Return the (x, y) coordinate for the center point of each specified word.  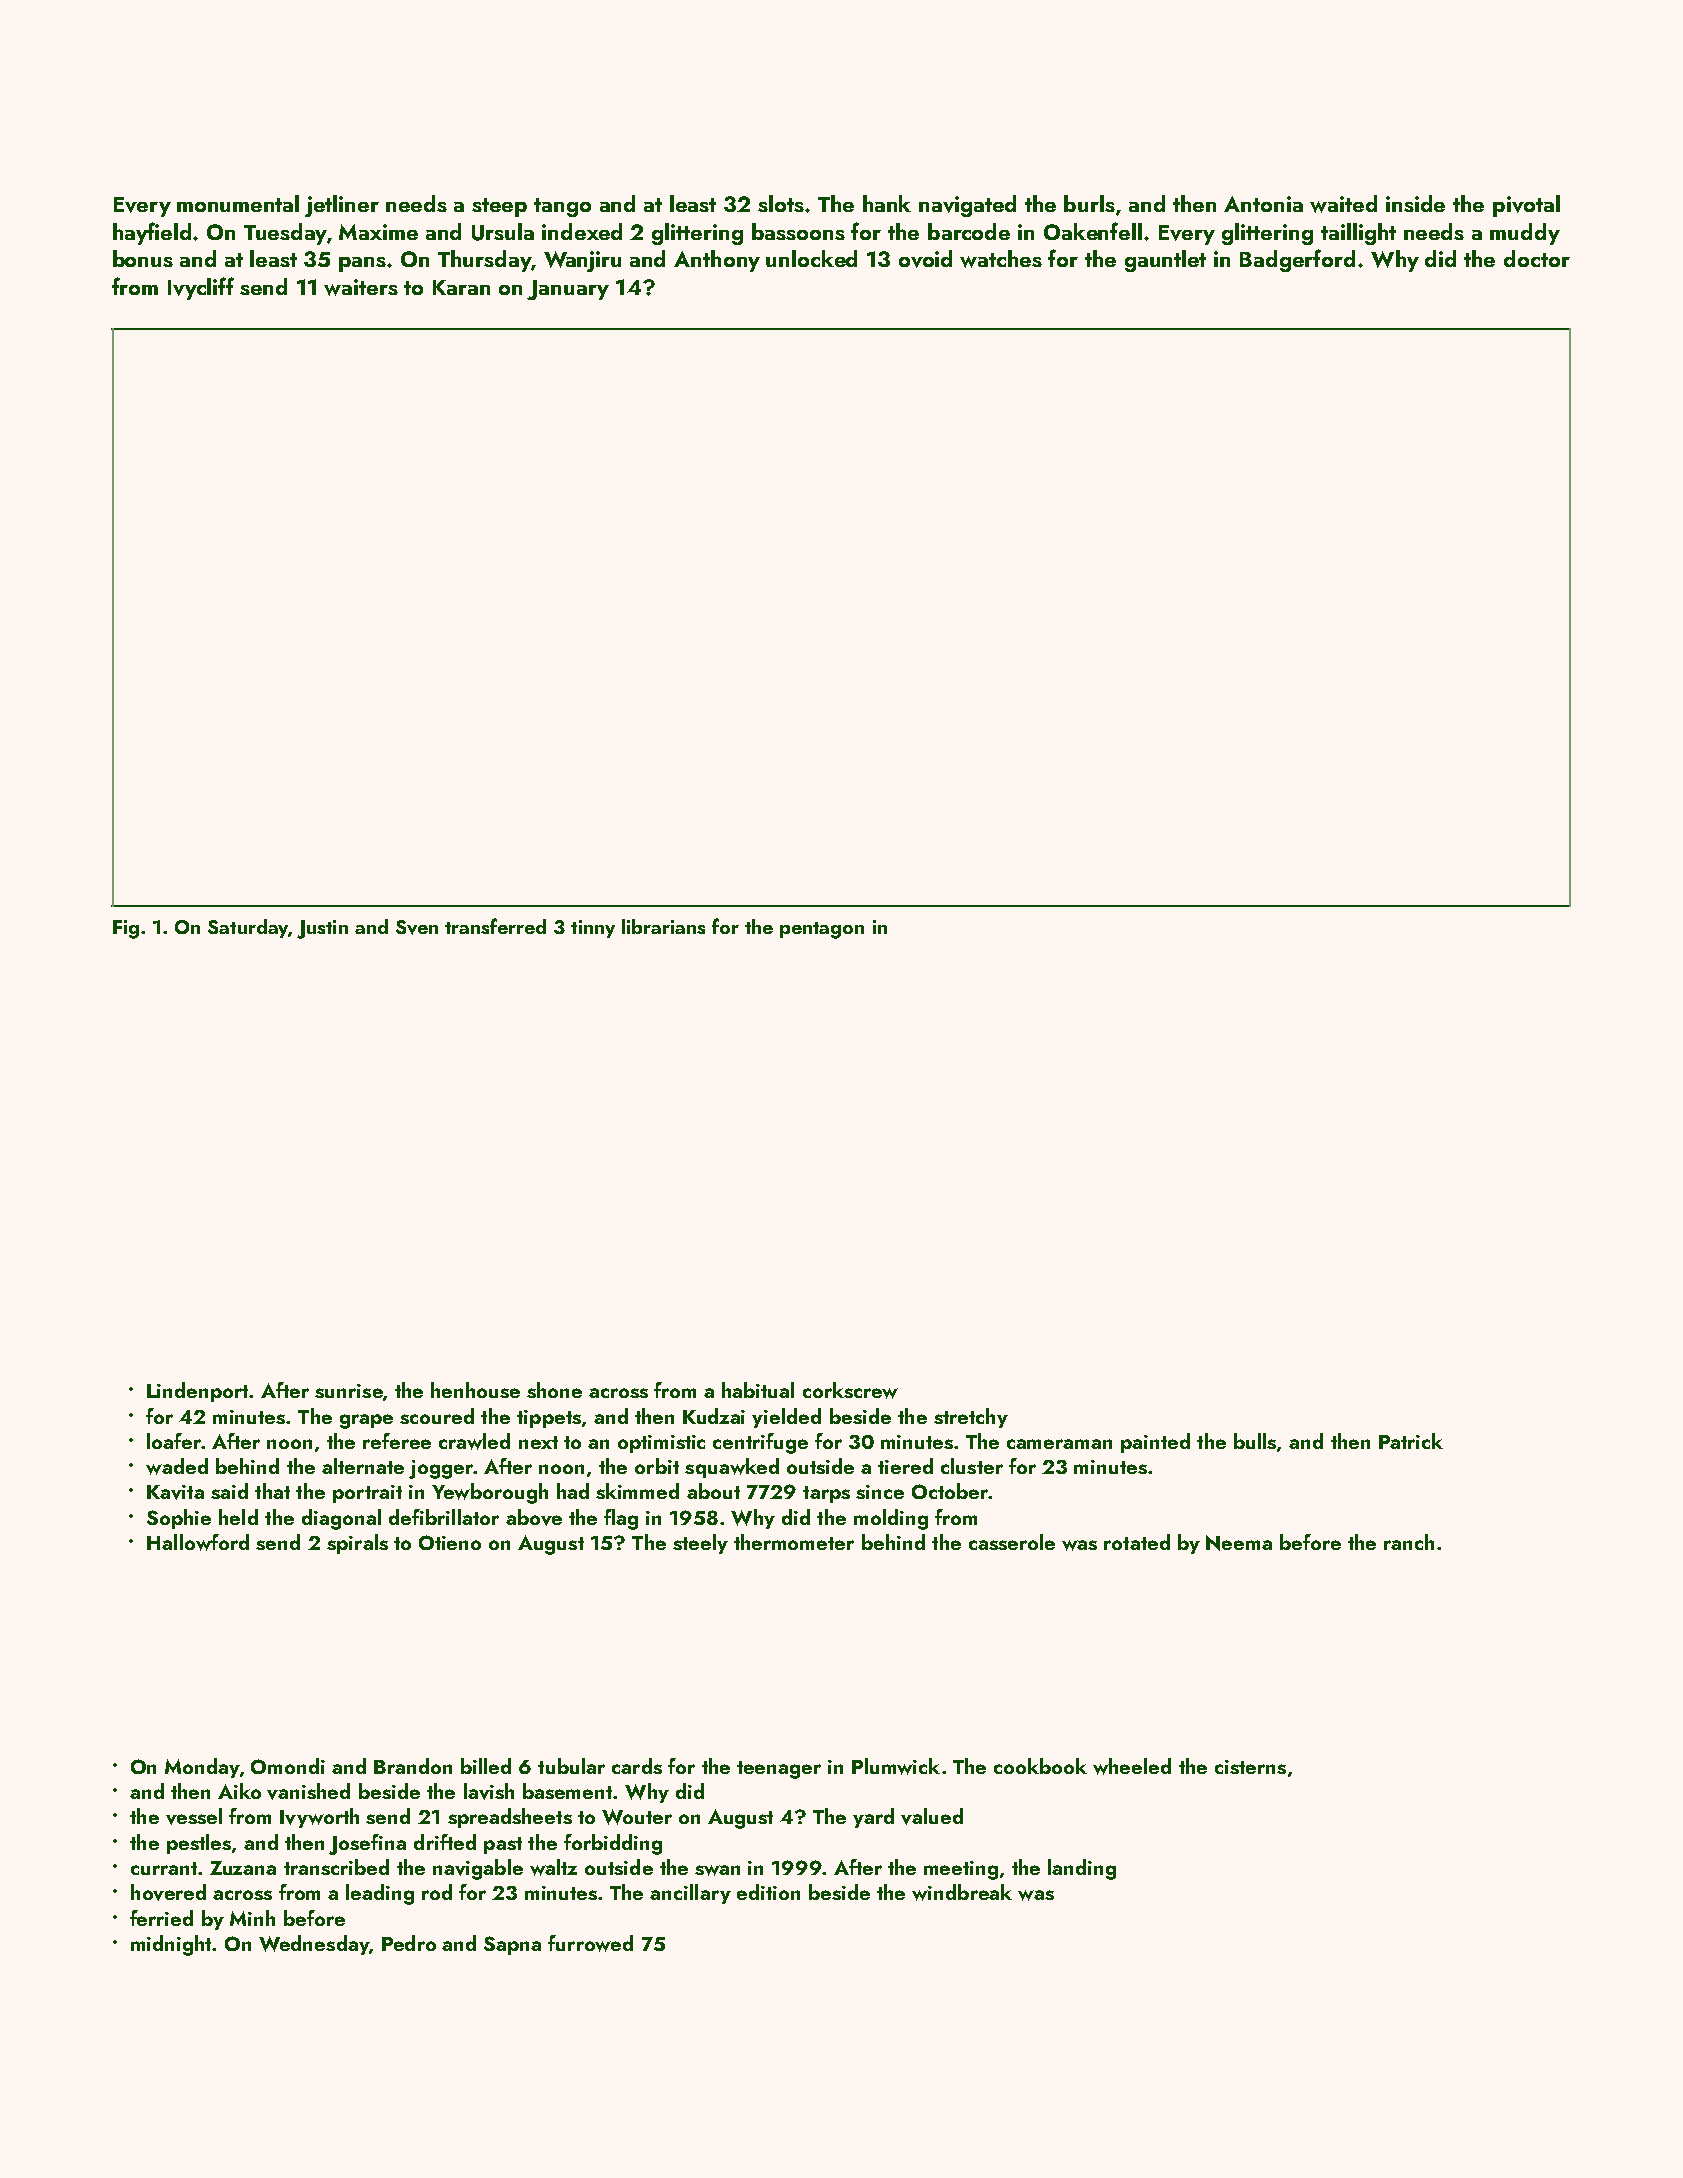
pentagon (822, 930)
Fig (126, 929)
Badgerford (1297, 260)
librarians (663, 926)
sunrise (349, 1391)
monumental (238, 203)
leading (380, 1894)
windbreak (962, 1892)
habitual (758, 1390)
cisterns (1250, 1767)
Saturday (248, 928)
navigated (967, 206)
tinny (593, 929)
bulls (1255, 1441)
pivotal (1526, 206)
